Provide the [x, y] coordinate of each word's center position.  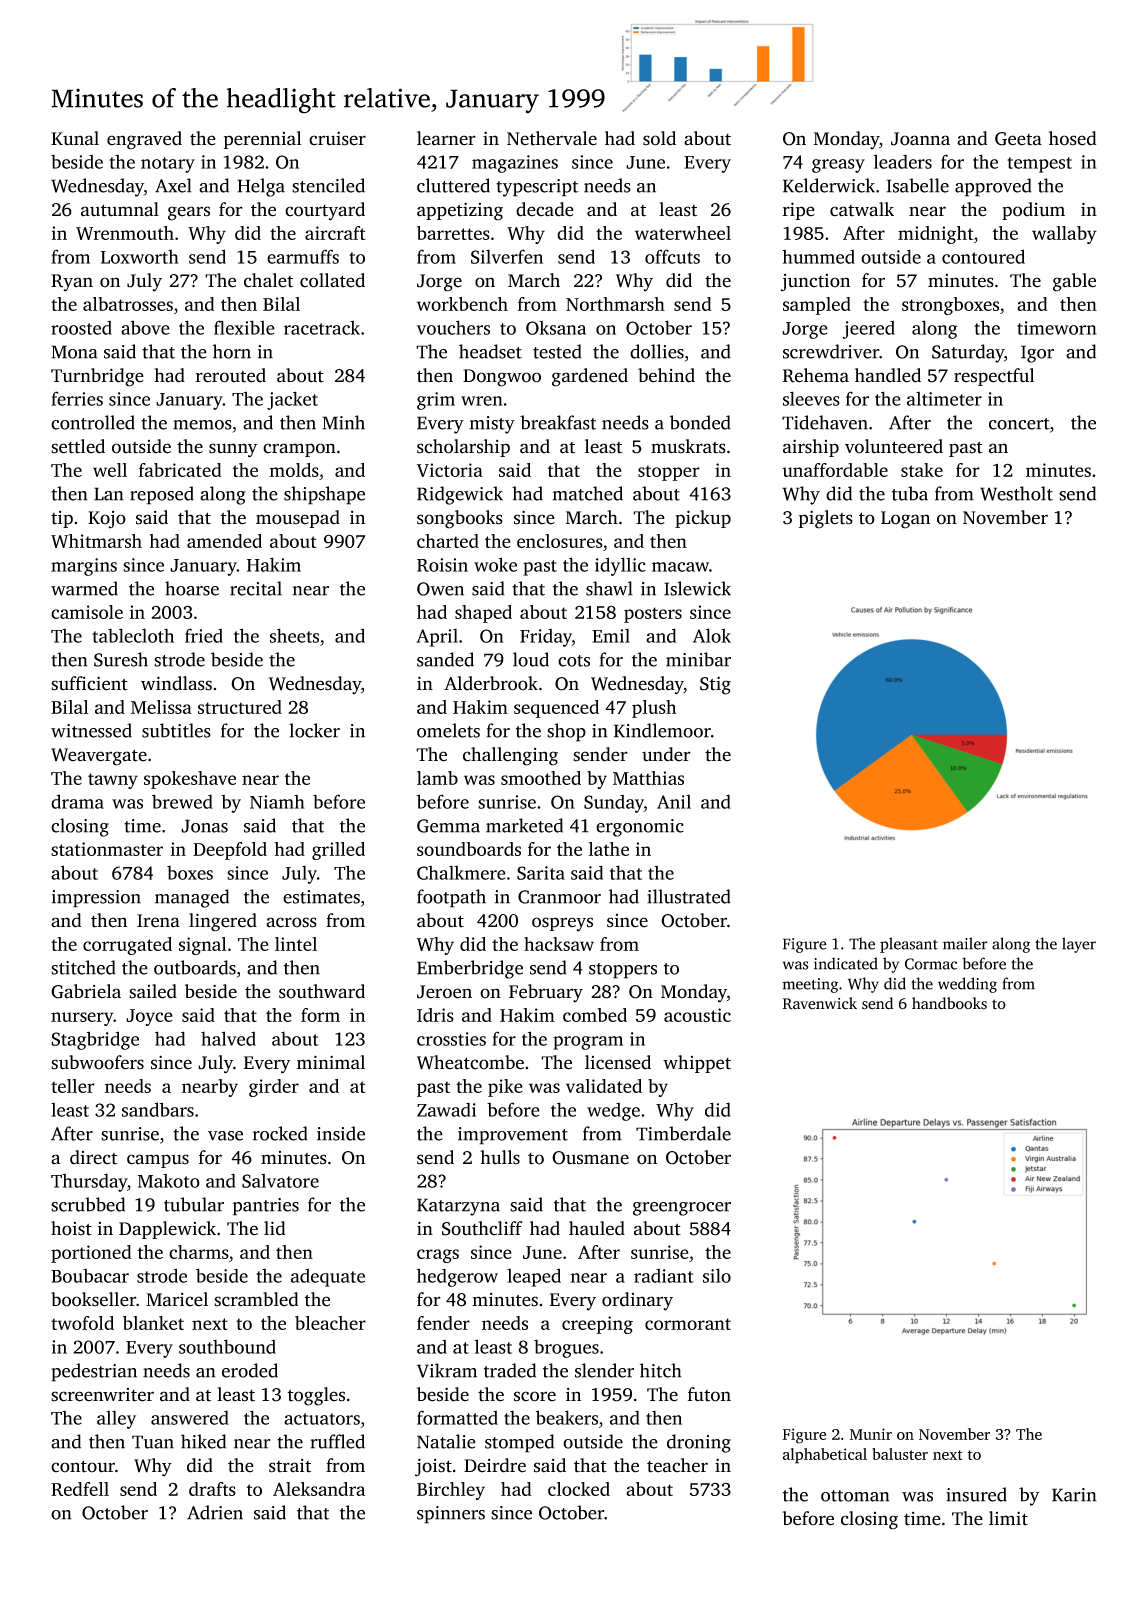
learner [446, 138]
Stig [715, 685]
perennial [262, 140]
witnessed [91, 730]
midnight [936, 235]
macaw [680, 567]
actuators [322, 1419]
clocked [579, 1489]
